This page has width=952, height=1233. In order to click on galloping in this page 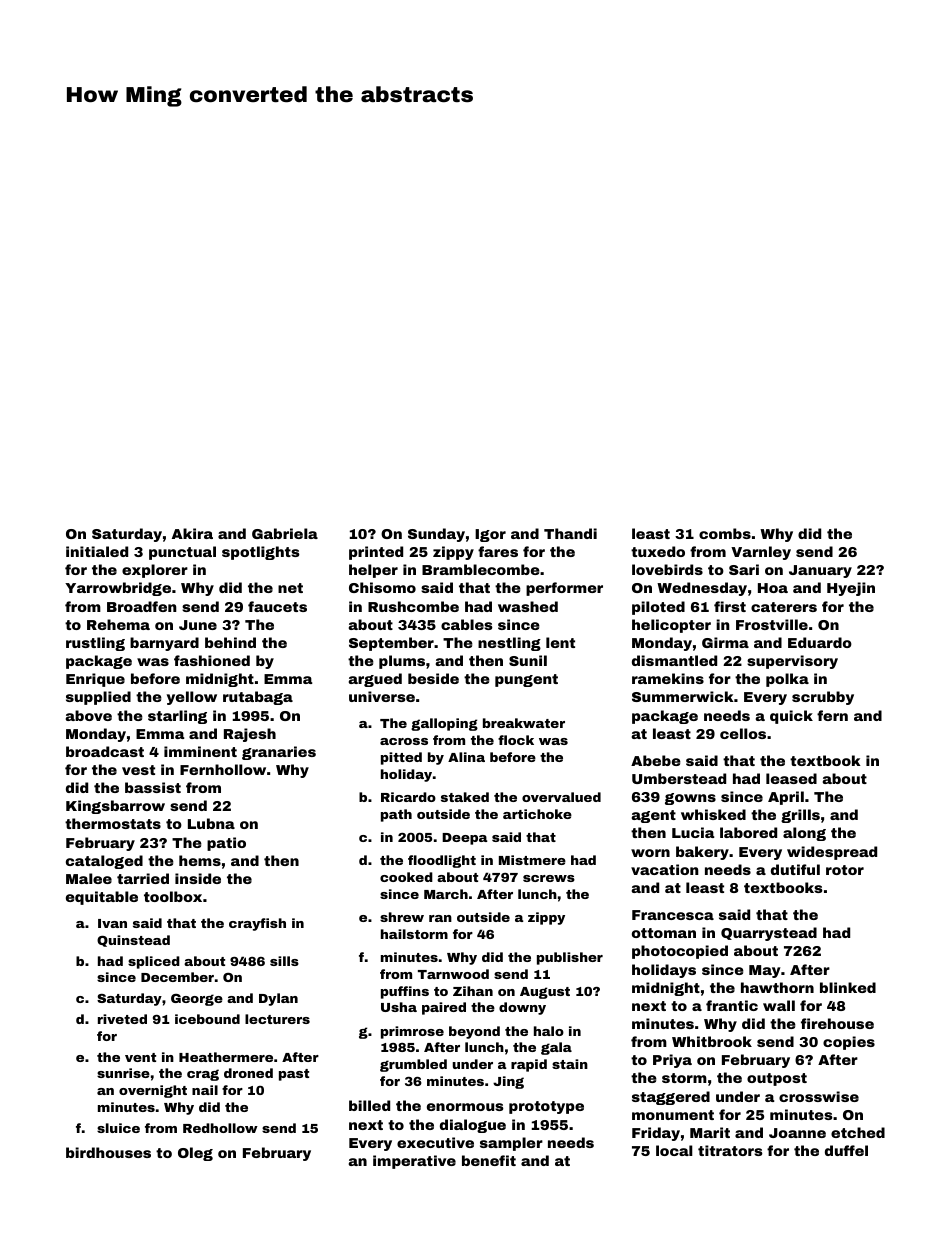, I will do `click(444, 724)`.
